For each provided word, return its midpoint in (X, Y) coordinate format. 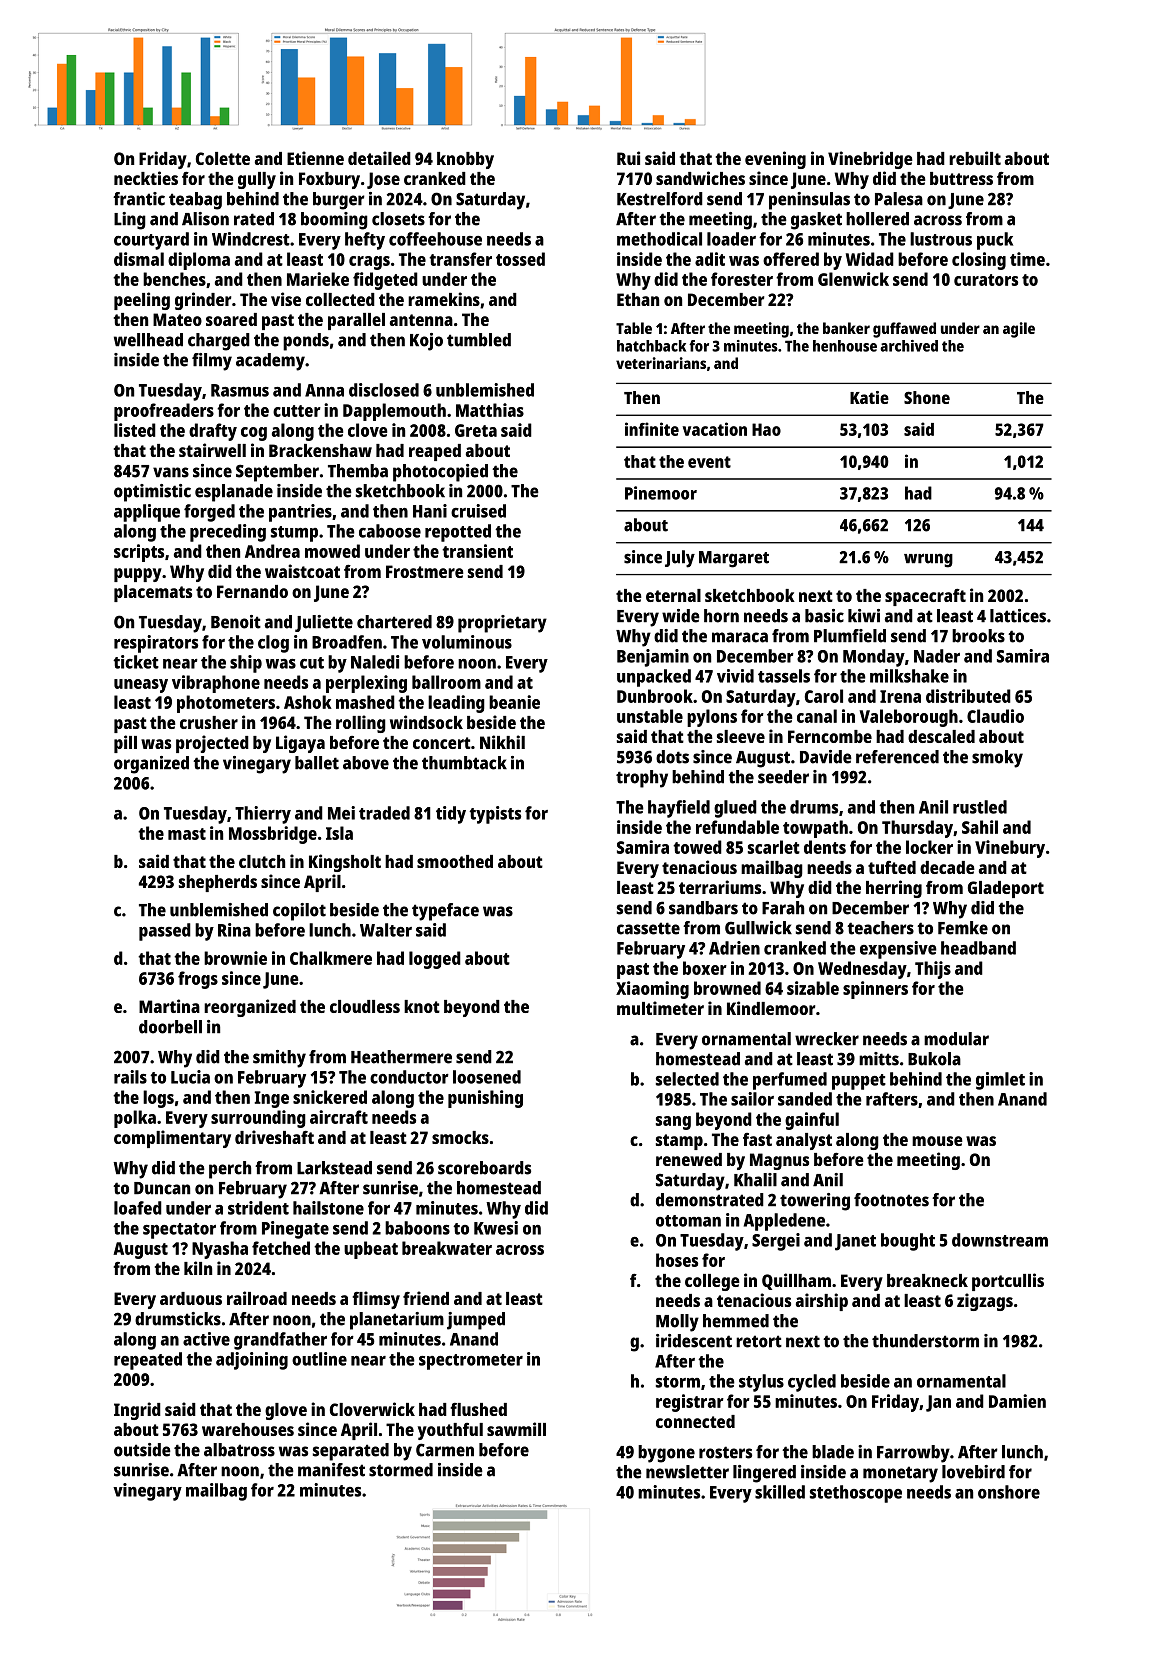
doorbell (170, 1027)
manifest (331, 1470)
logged (435, 960)
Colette (223, 158)
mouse (937, 1141)
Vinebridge (870, 160)
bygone (666, 1454)
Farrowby (913, 1454)
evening (775, 160)
